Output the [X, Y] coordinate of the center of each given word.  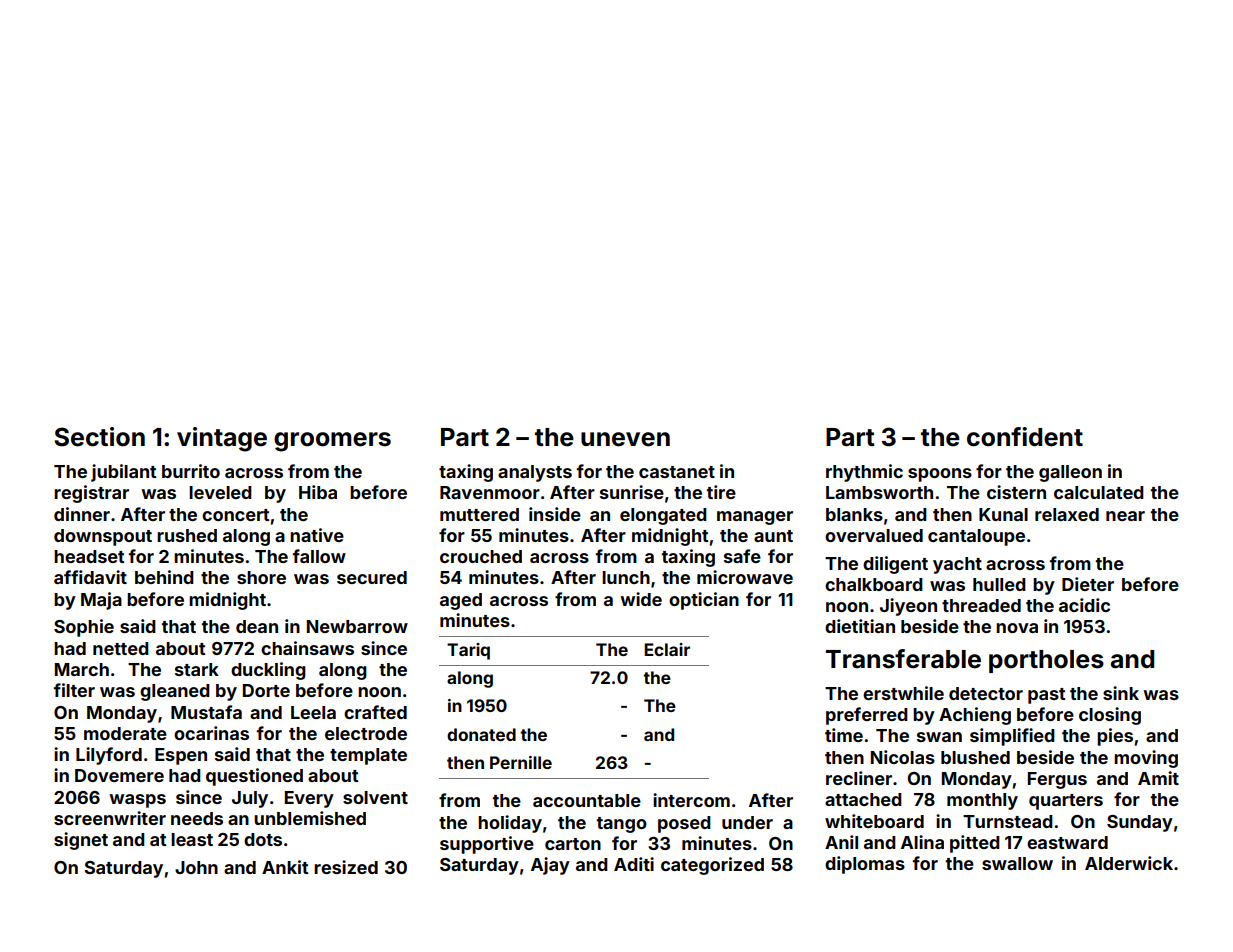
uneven [625, 439]
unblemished [310, 818]
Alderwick [1129, 863]
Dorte [266, 690]
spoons [940, 475]
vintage [222, 439]
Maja [101, 601]
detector [986, 693]
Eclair [667, 649]
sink [1121, 693]
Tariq [468, 651]
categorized [712, 866]
